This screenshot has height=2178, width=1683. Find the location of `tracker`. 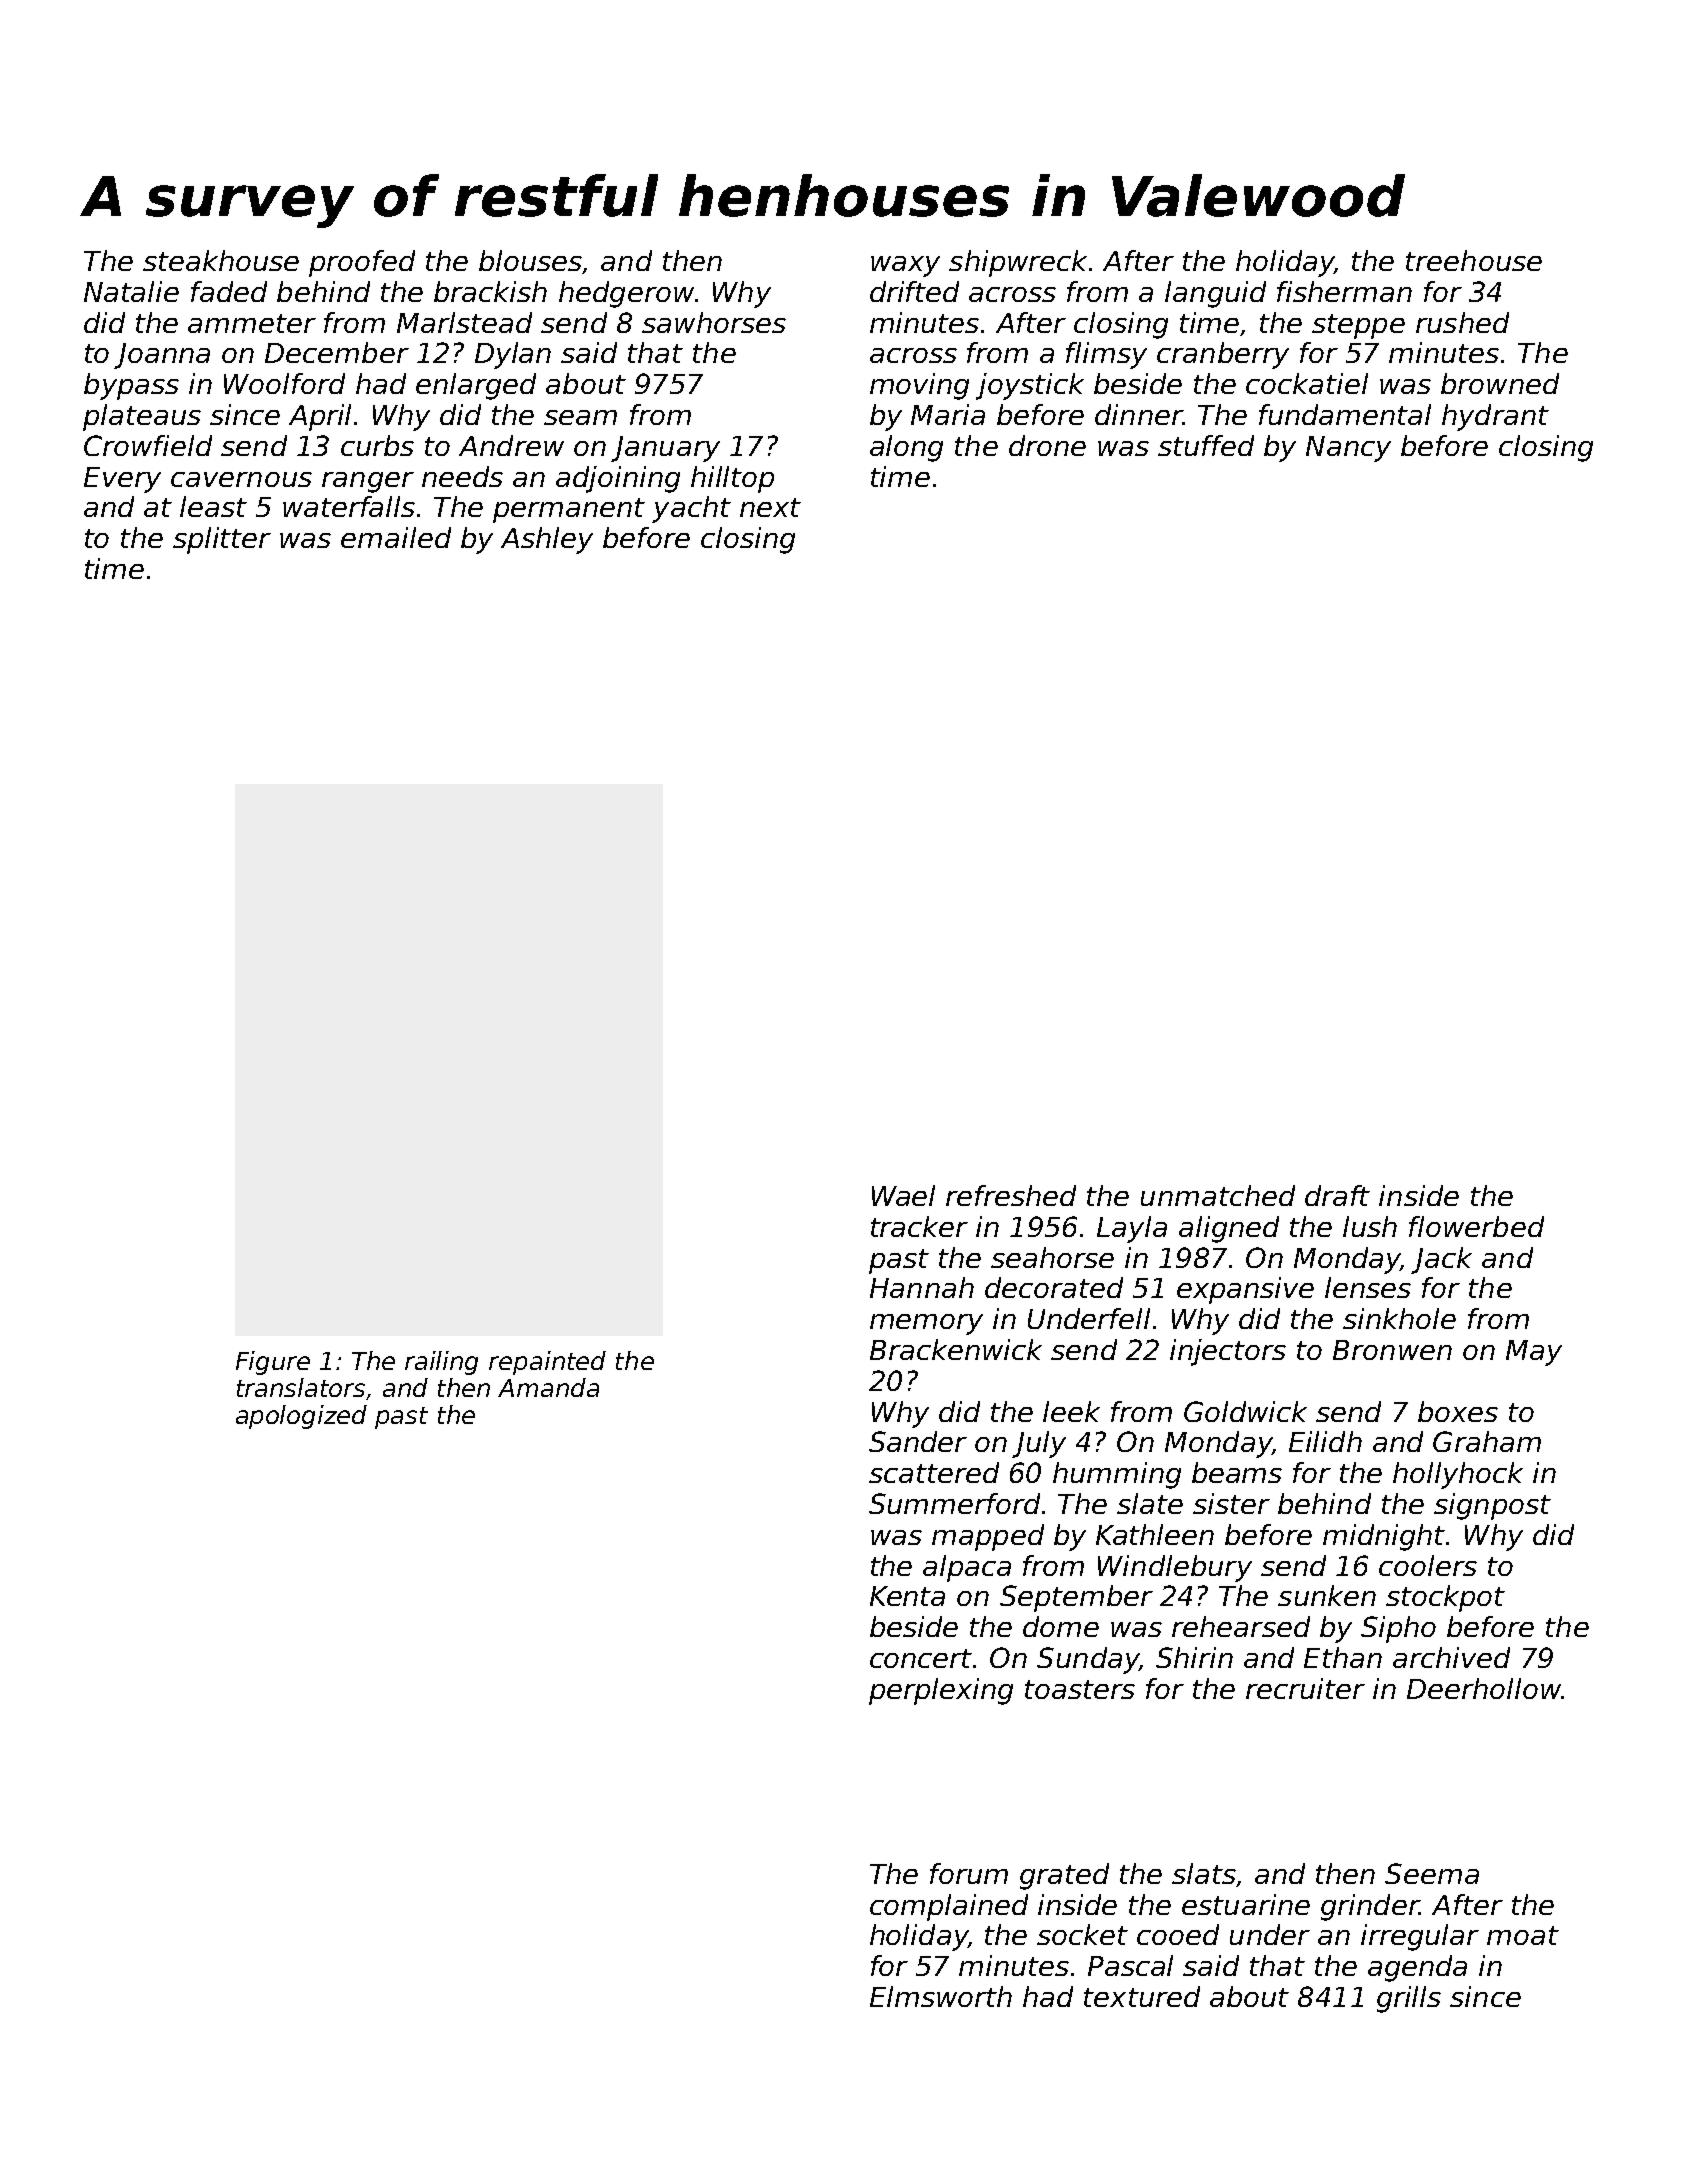

tracker is located at coordinates (919, 1226).
